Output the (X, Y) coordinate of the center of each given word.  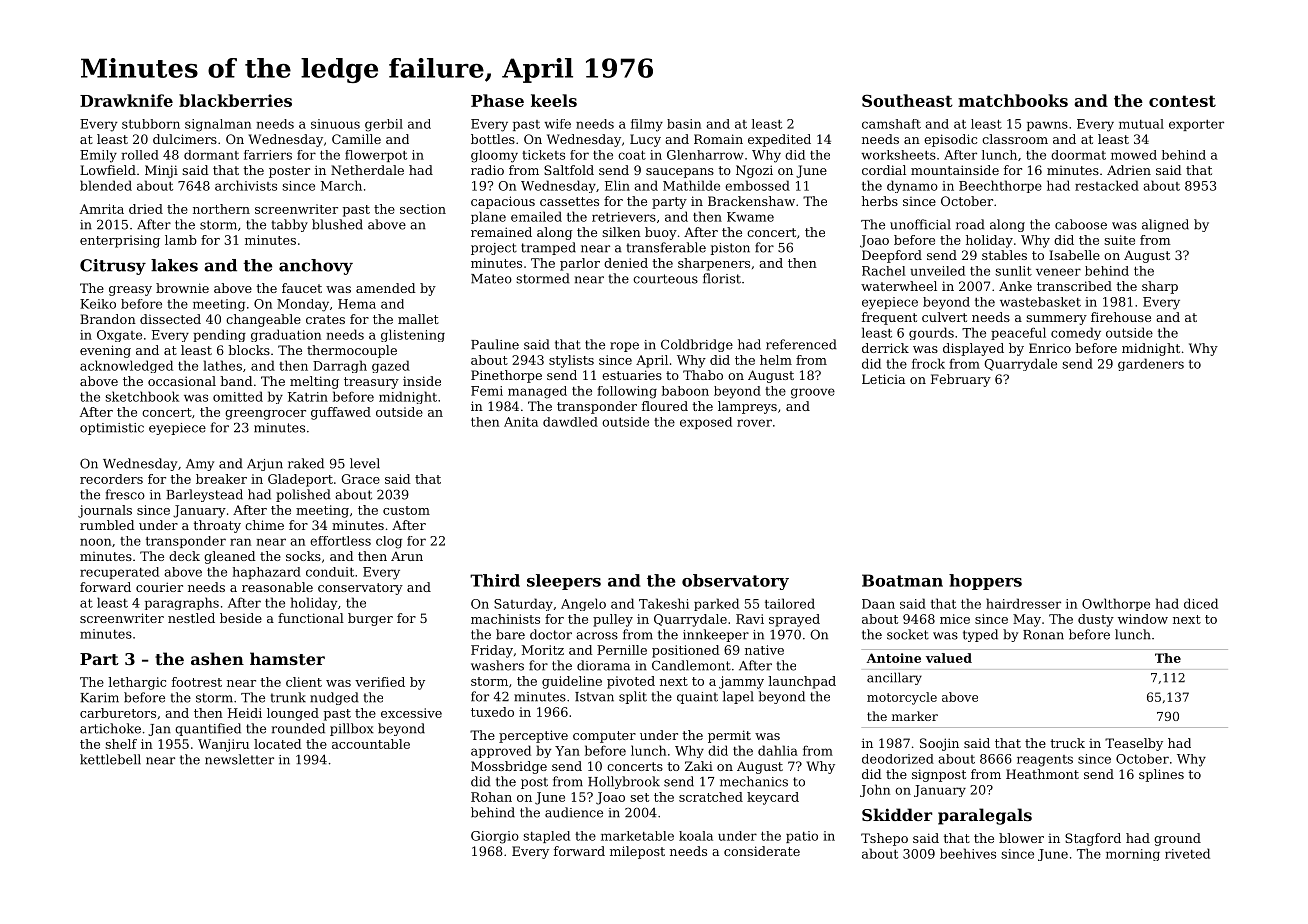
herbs (880, 201)
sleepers (564, 582)
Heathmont (1042, 774)
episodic (950, 140)
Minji (161, 171)
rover (754, 423)
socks (303, 556)
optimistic (112, 429)
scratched (711, 797)
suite (1119, 240)
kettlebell (110, 759)
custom (406, 510)
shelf (121, 744)
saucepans (680, 173)
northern (221, 209)
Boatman (902, 580)
